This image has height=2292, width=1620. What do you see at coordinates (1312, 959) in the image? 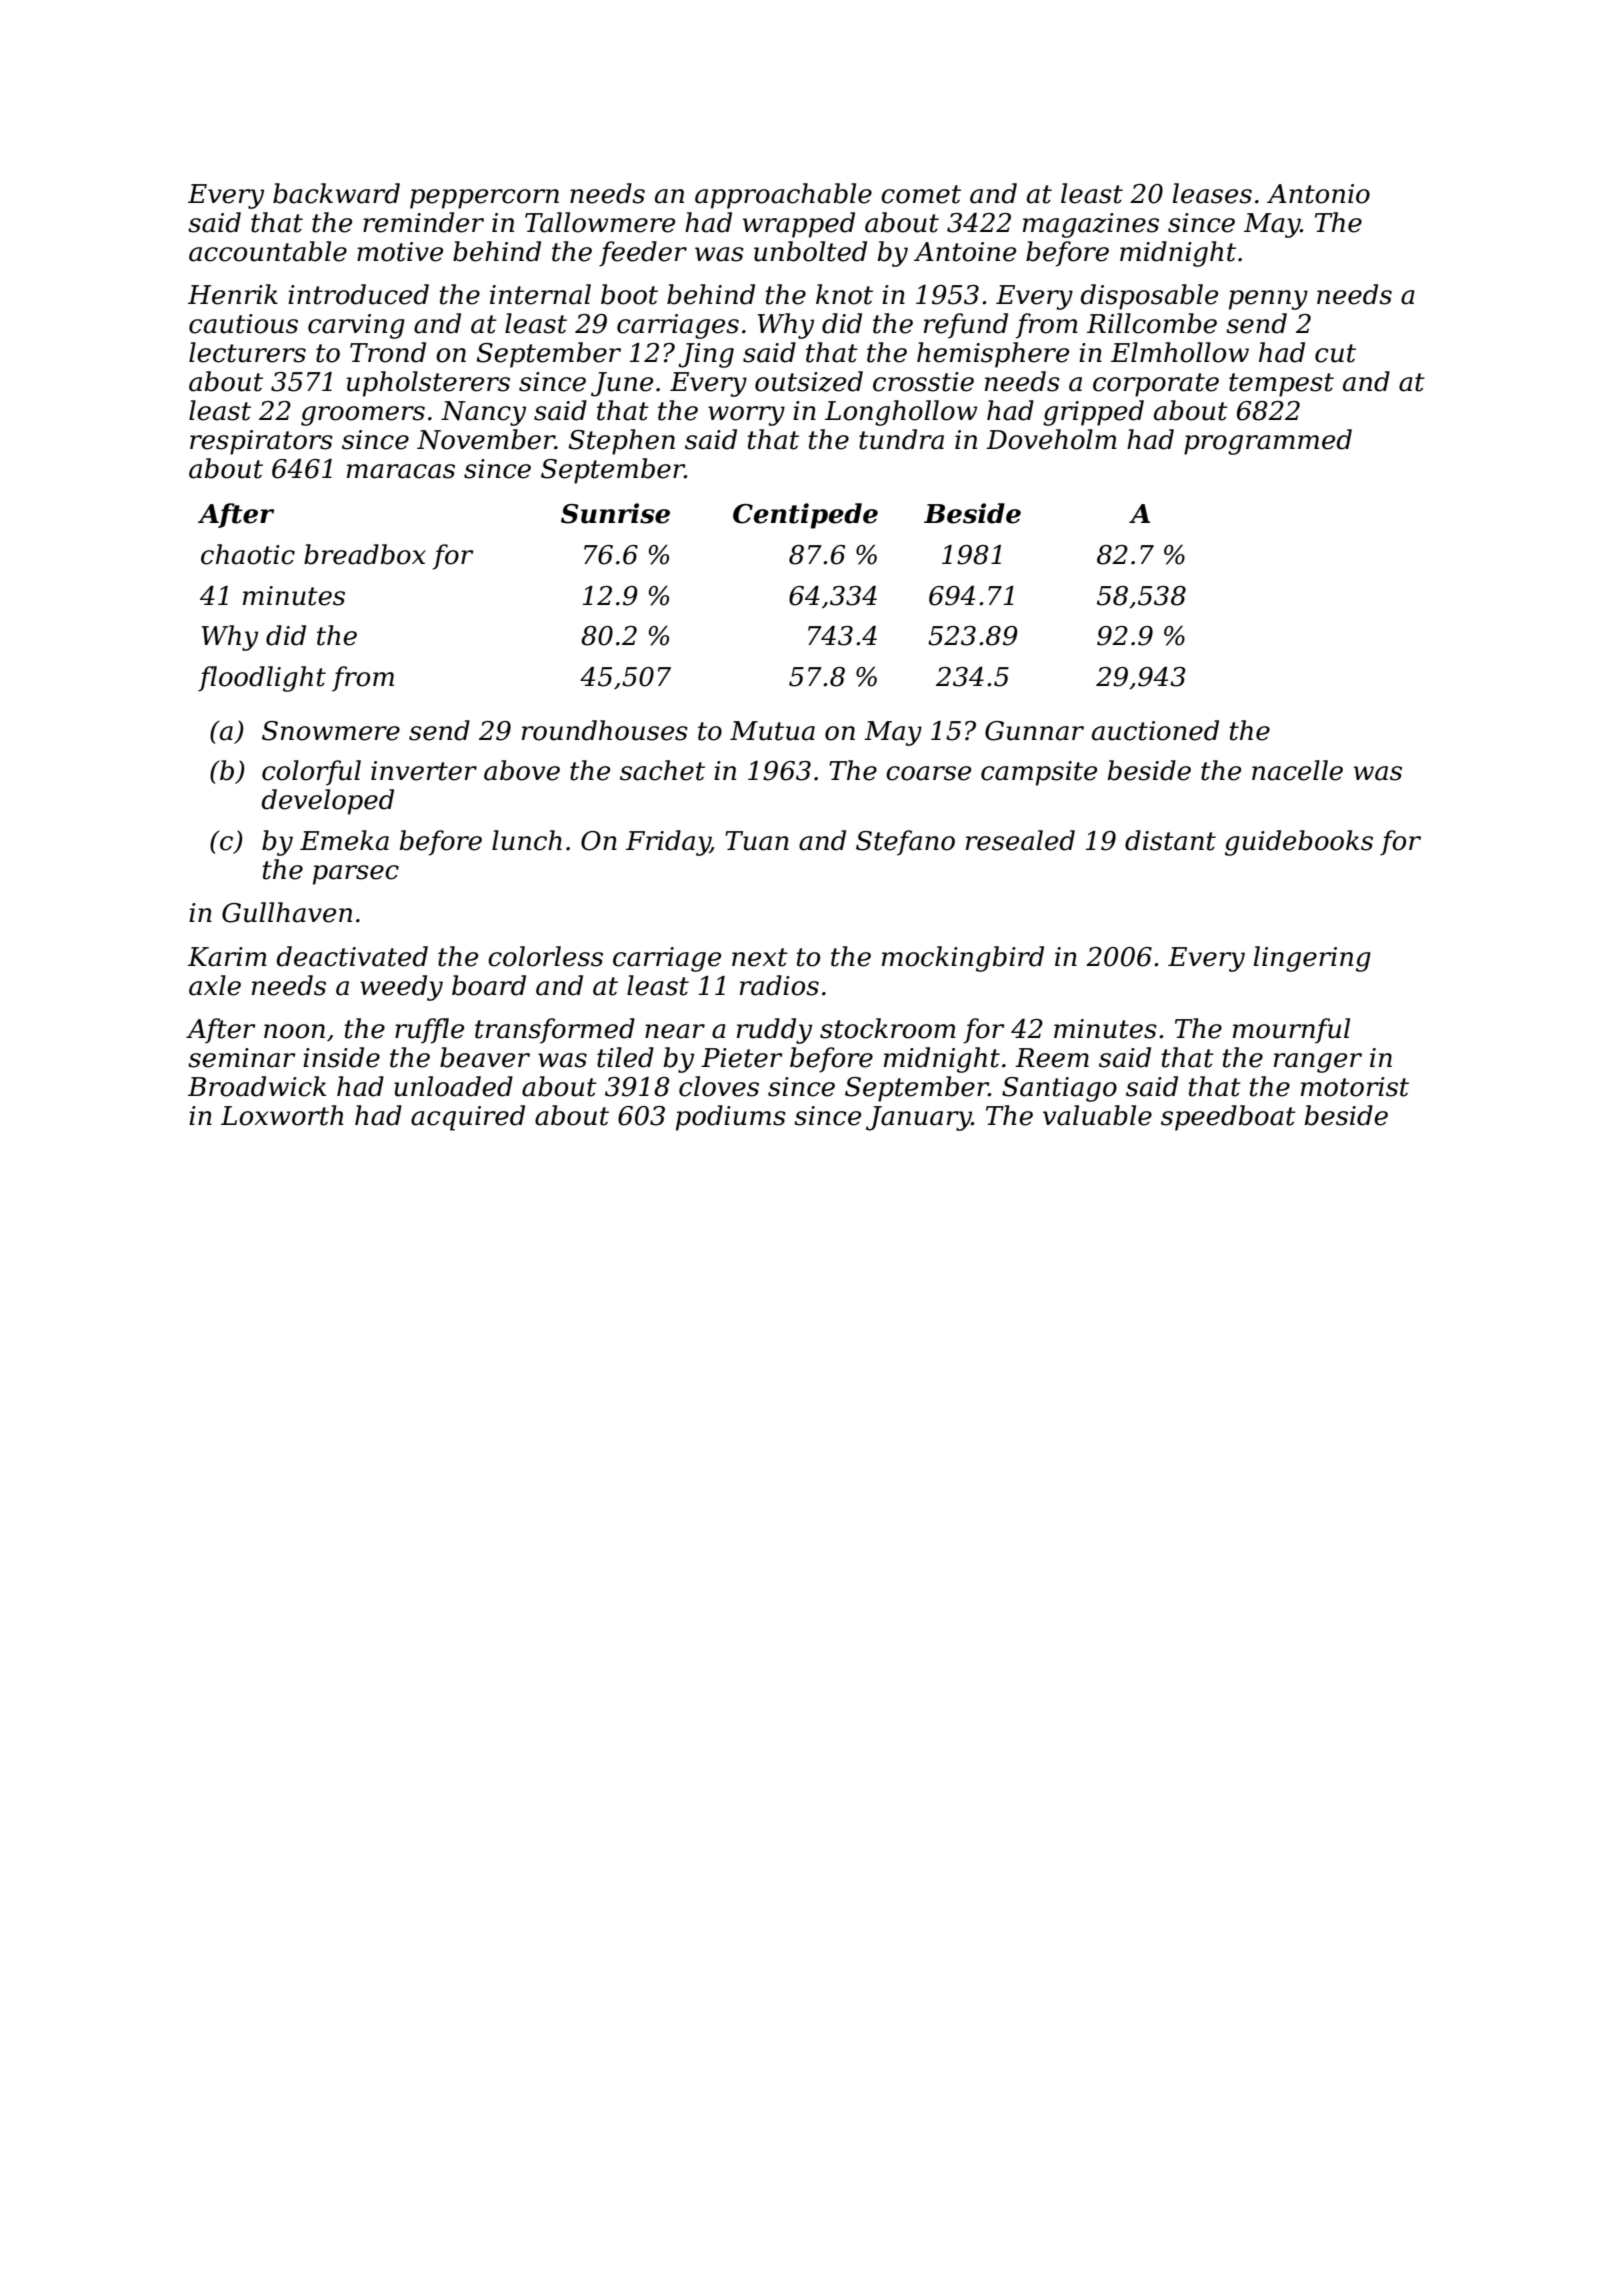
I see `lingering` at bounding box center [1312, 959].
